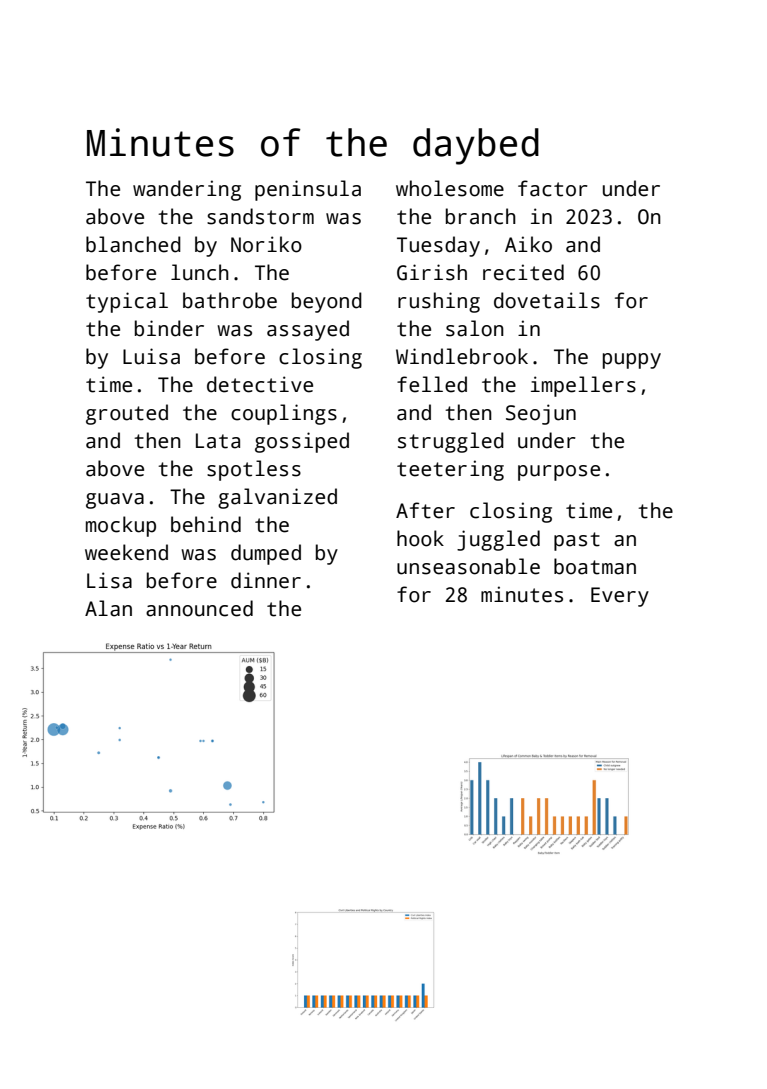 Image resolution: width=767 pixels, height=1089 pixels. What do you see at coordinates (577, 541) in the page?
I see `past` at bounding box center [577, 541].
